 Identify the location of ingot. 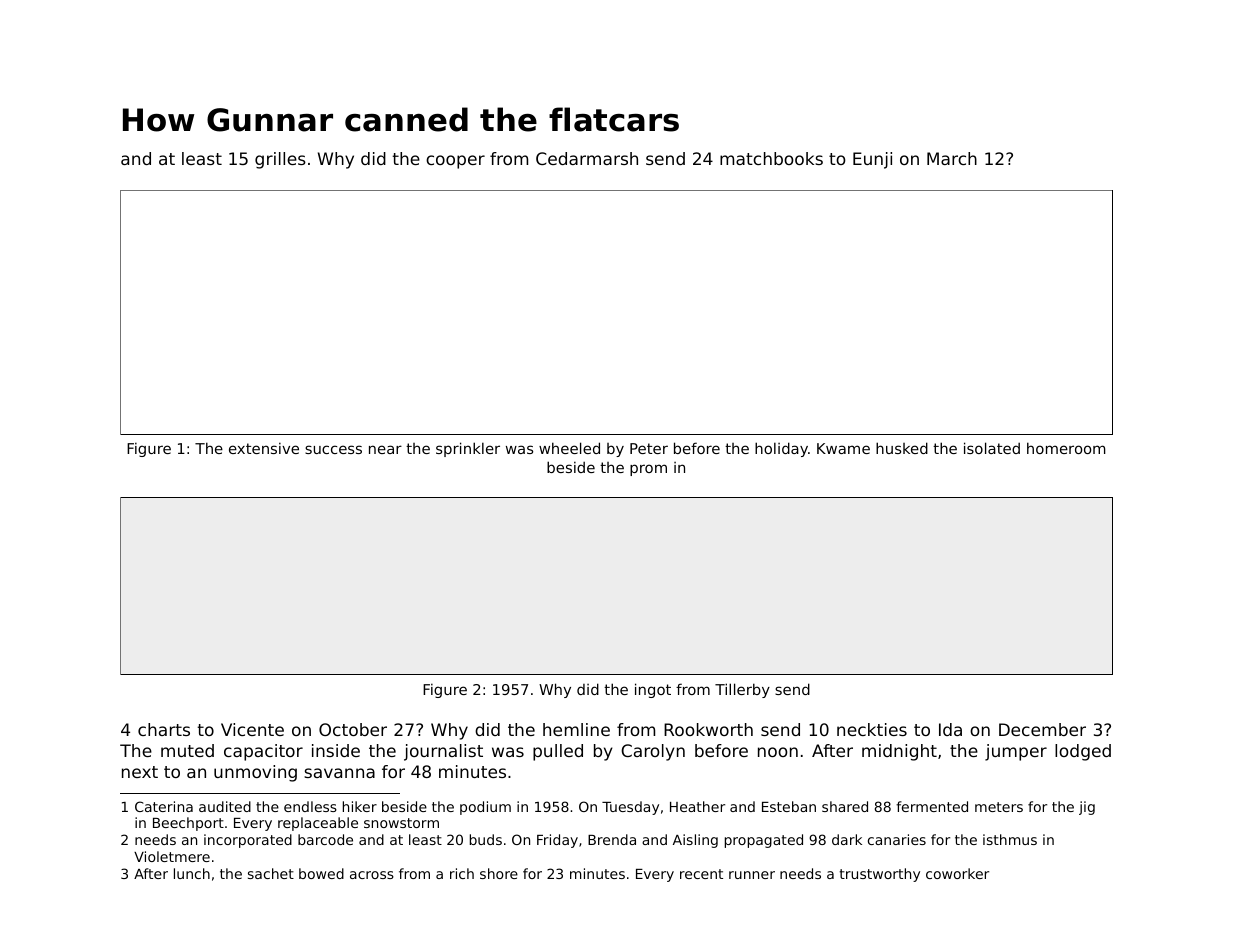
(653, 690).
